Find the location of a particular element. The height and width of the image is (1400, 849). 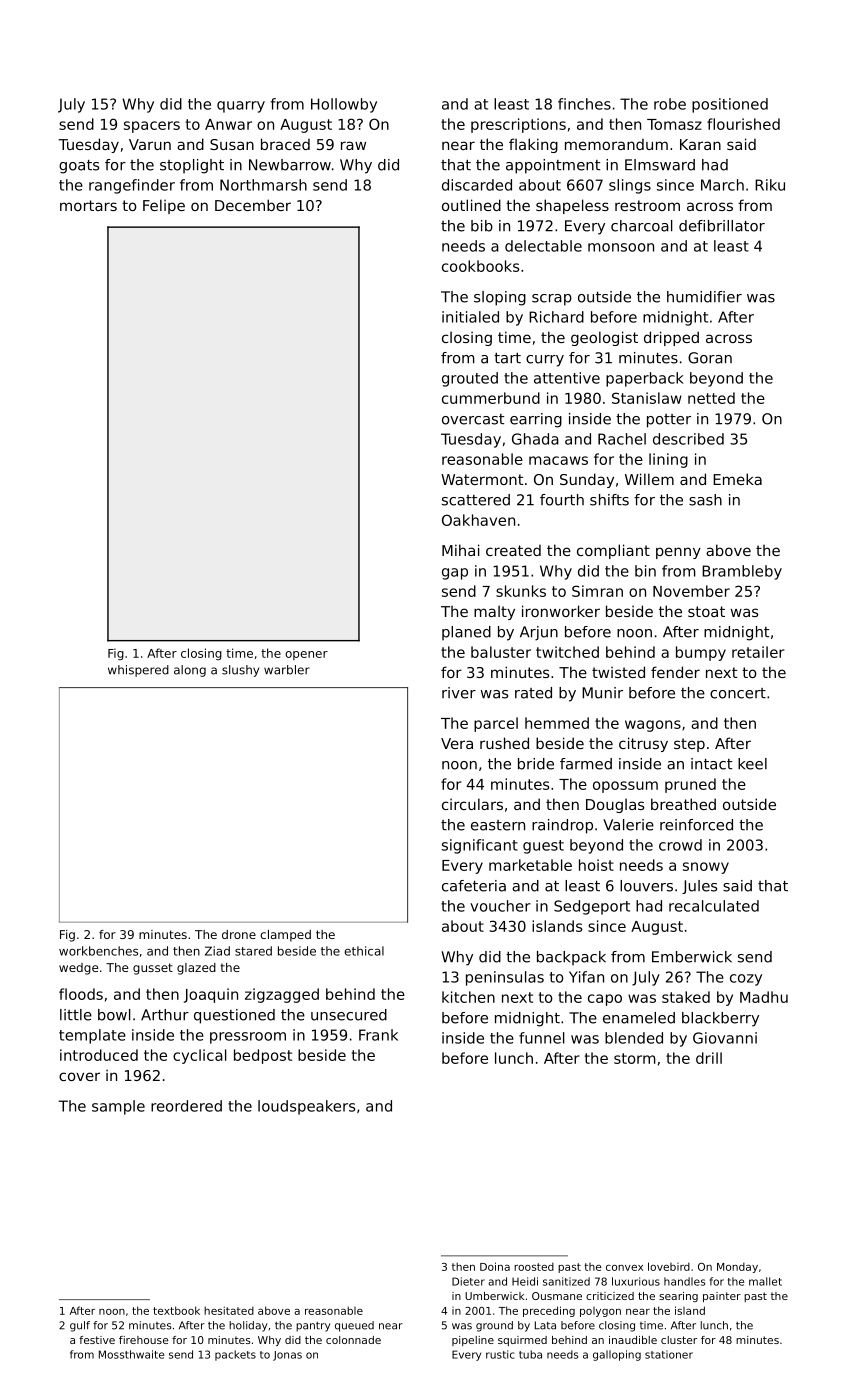

circulars is located at coordinates (472, 804).
